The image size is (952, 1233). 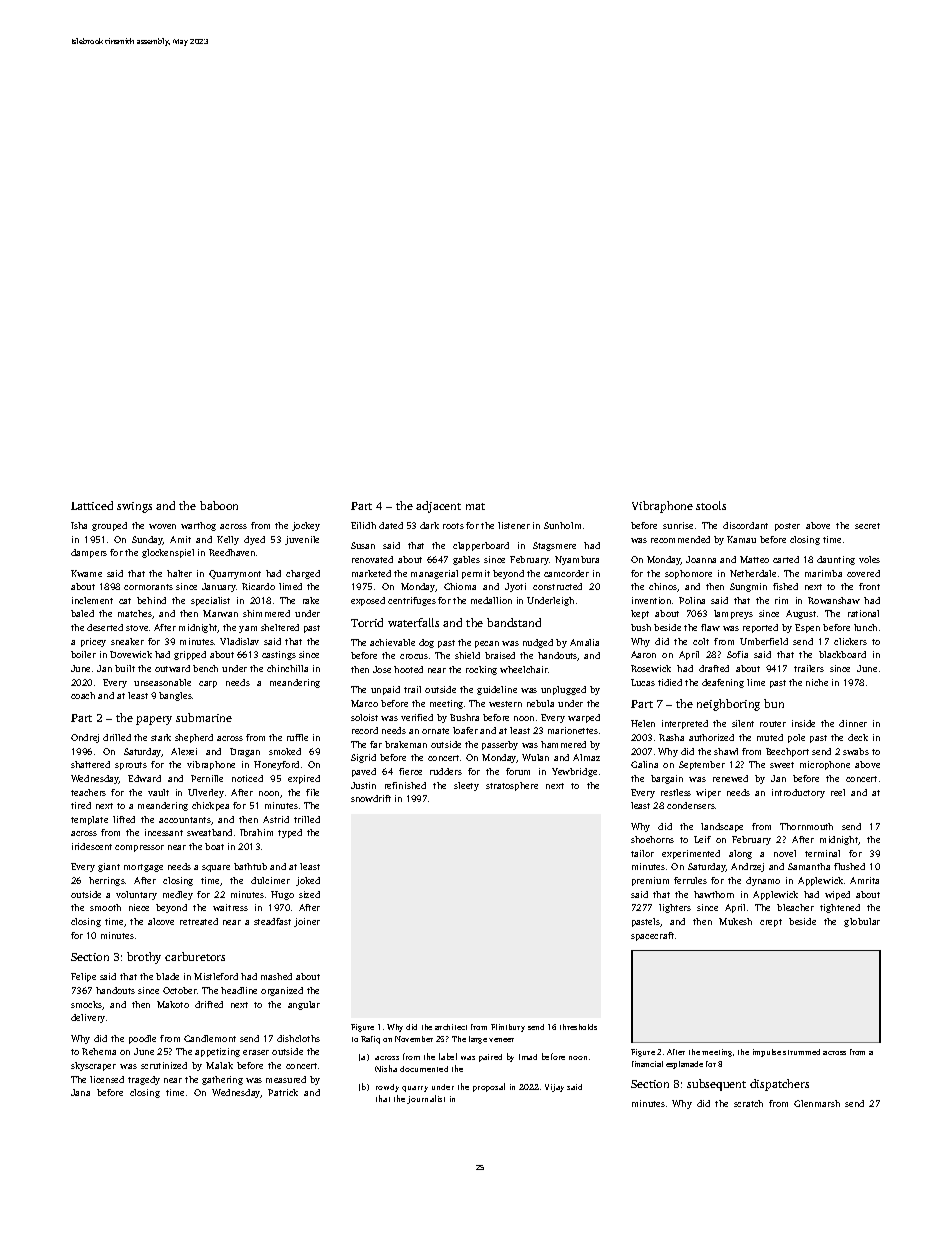 What do you see at coordinates (286, 1079) in the screenshot?
I see `measured` at bounding box center [286, 1079].
